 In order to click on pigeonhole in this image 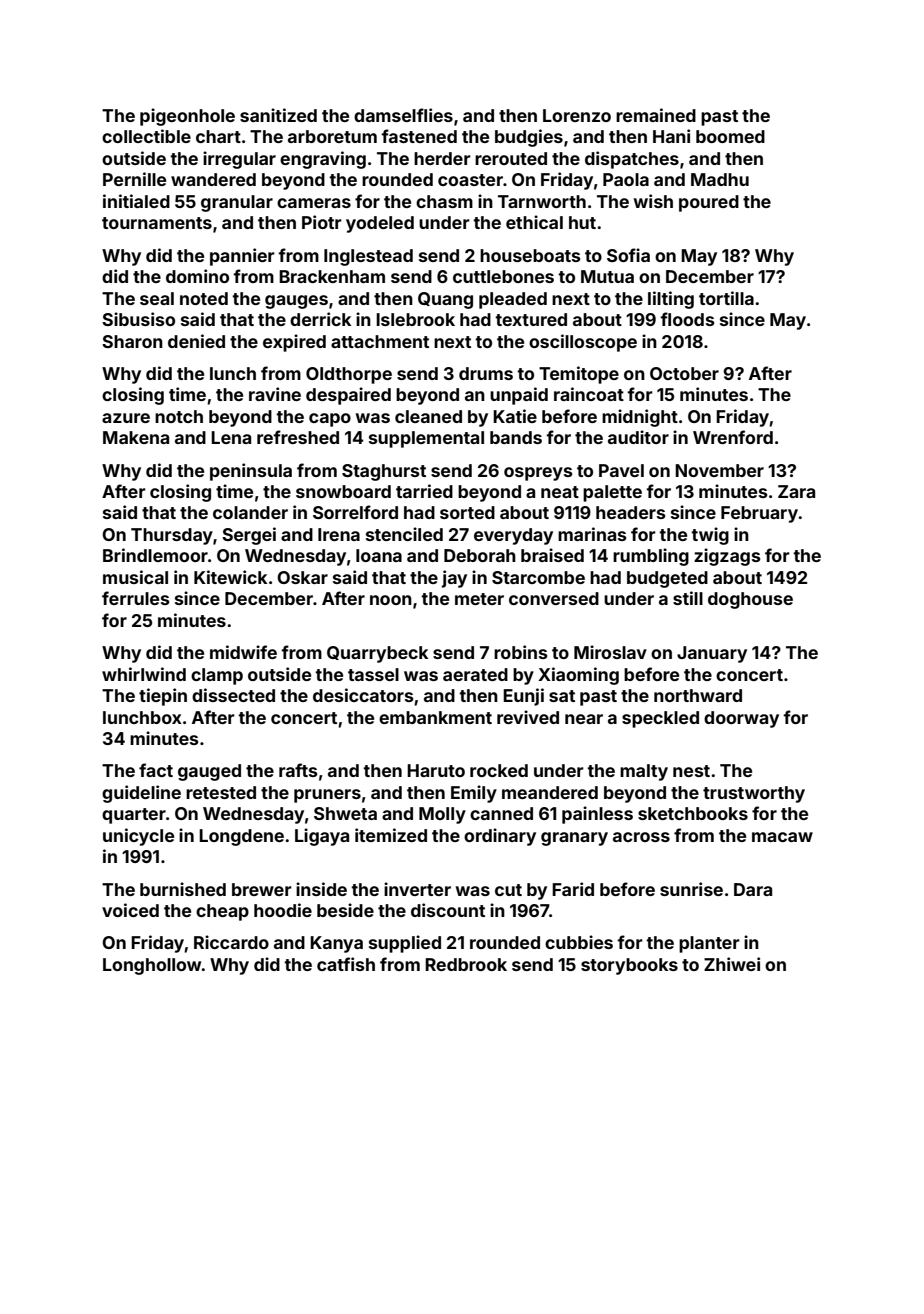, I will do `click(187, 117)`.
